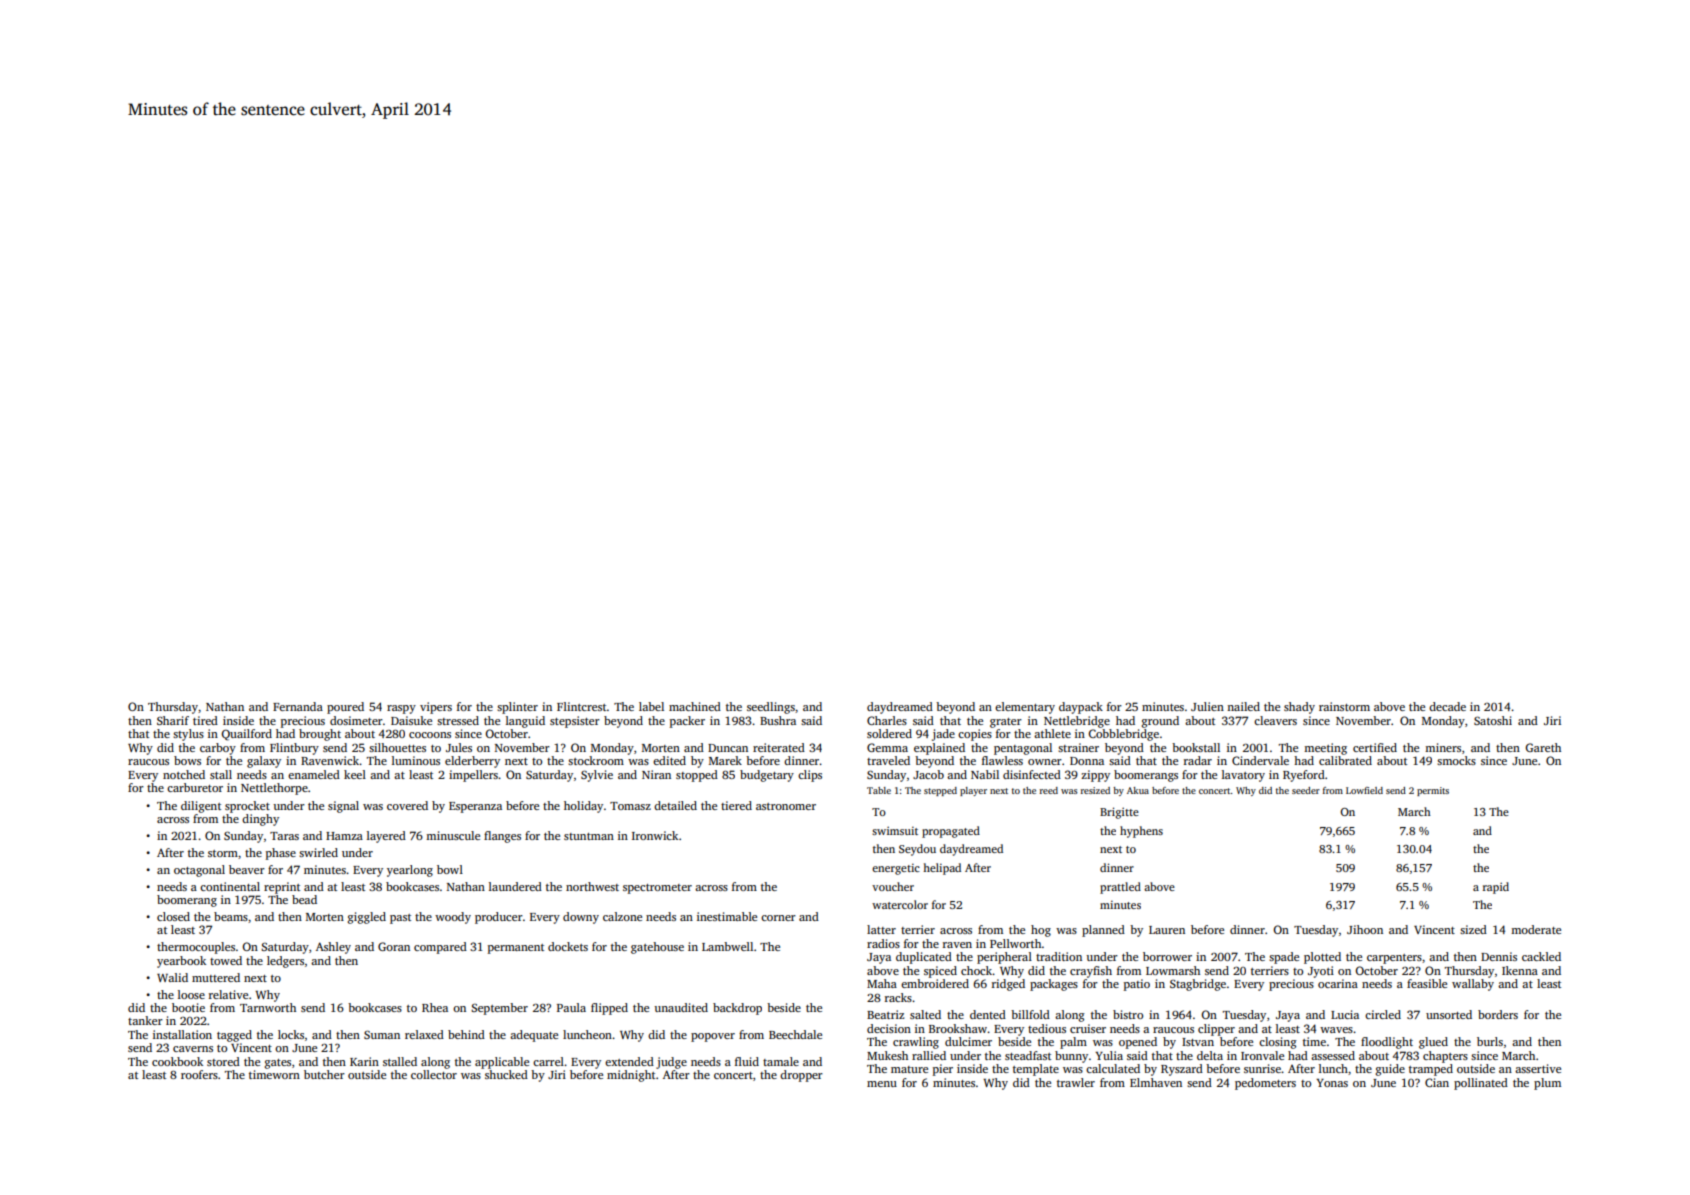  What do you see at coordinates (895, 831) in the document?
I see `swimsuit` at bounding box center [895, 831].
